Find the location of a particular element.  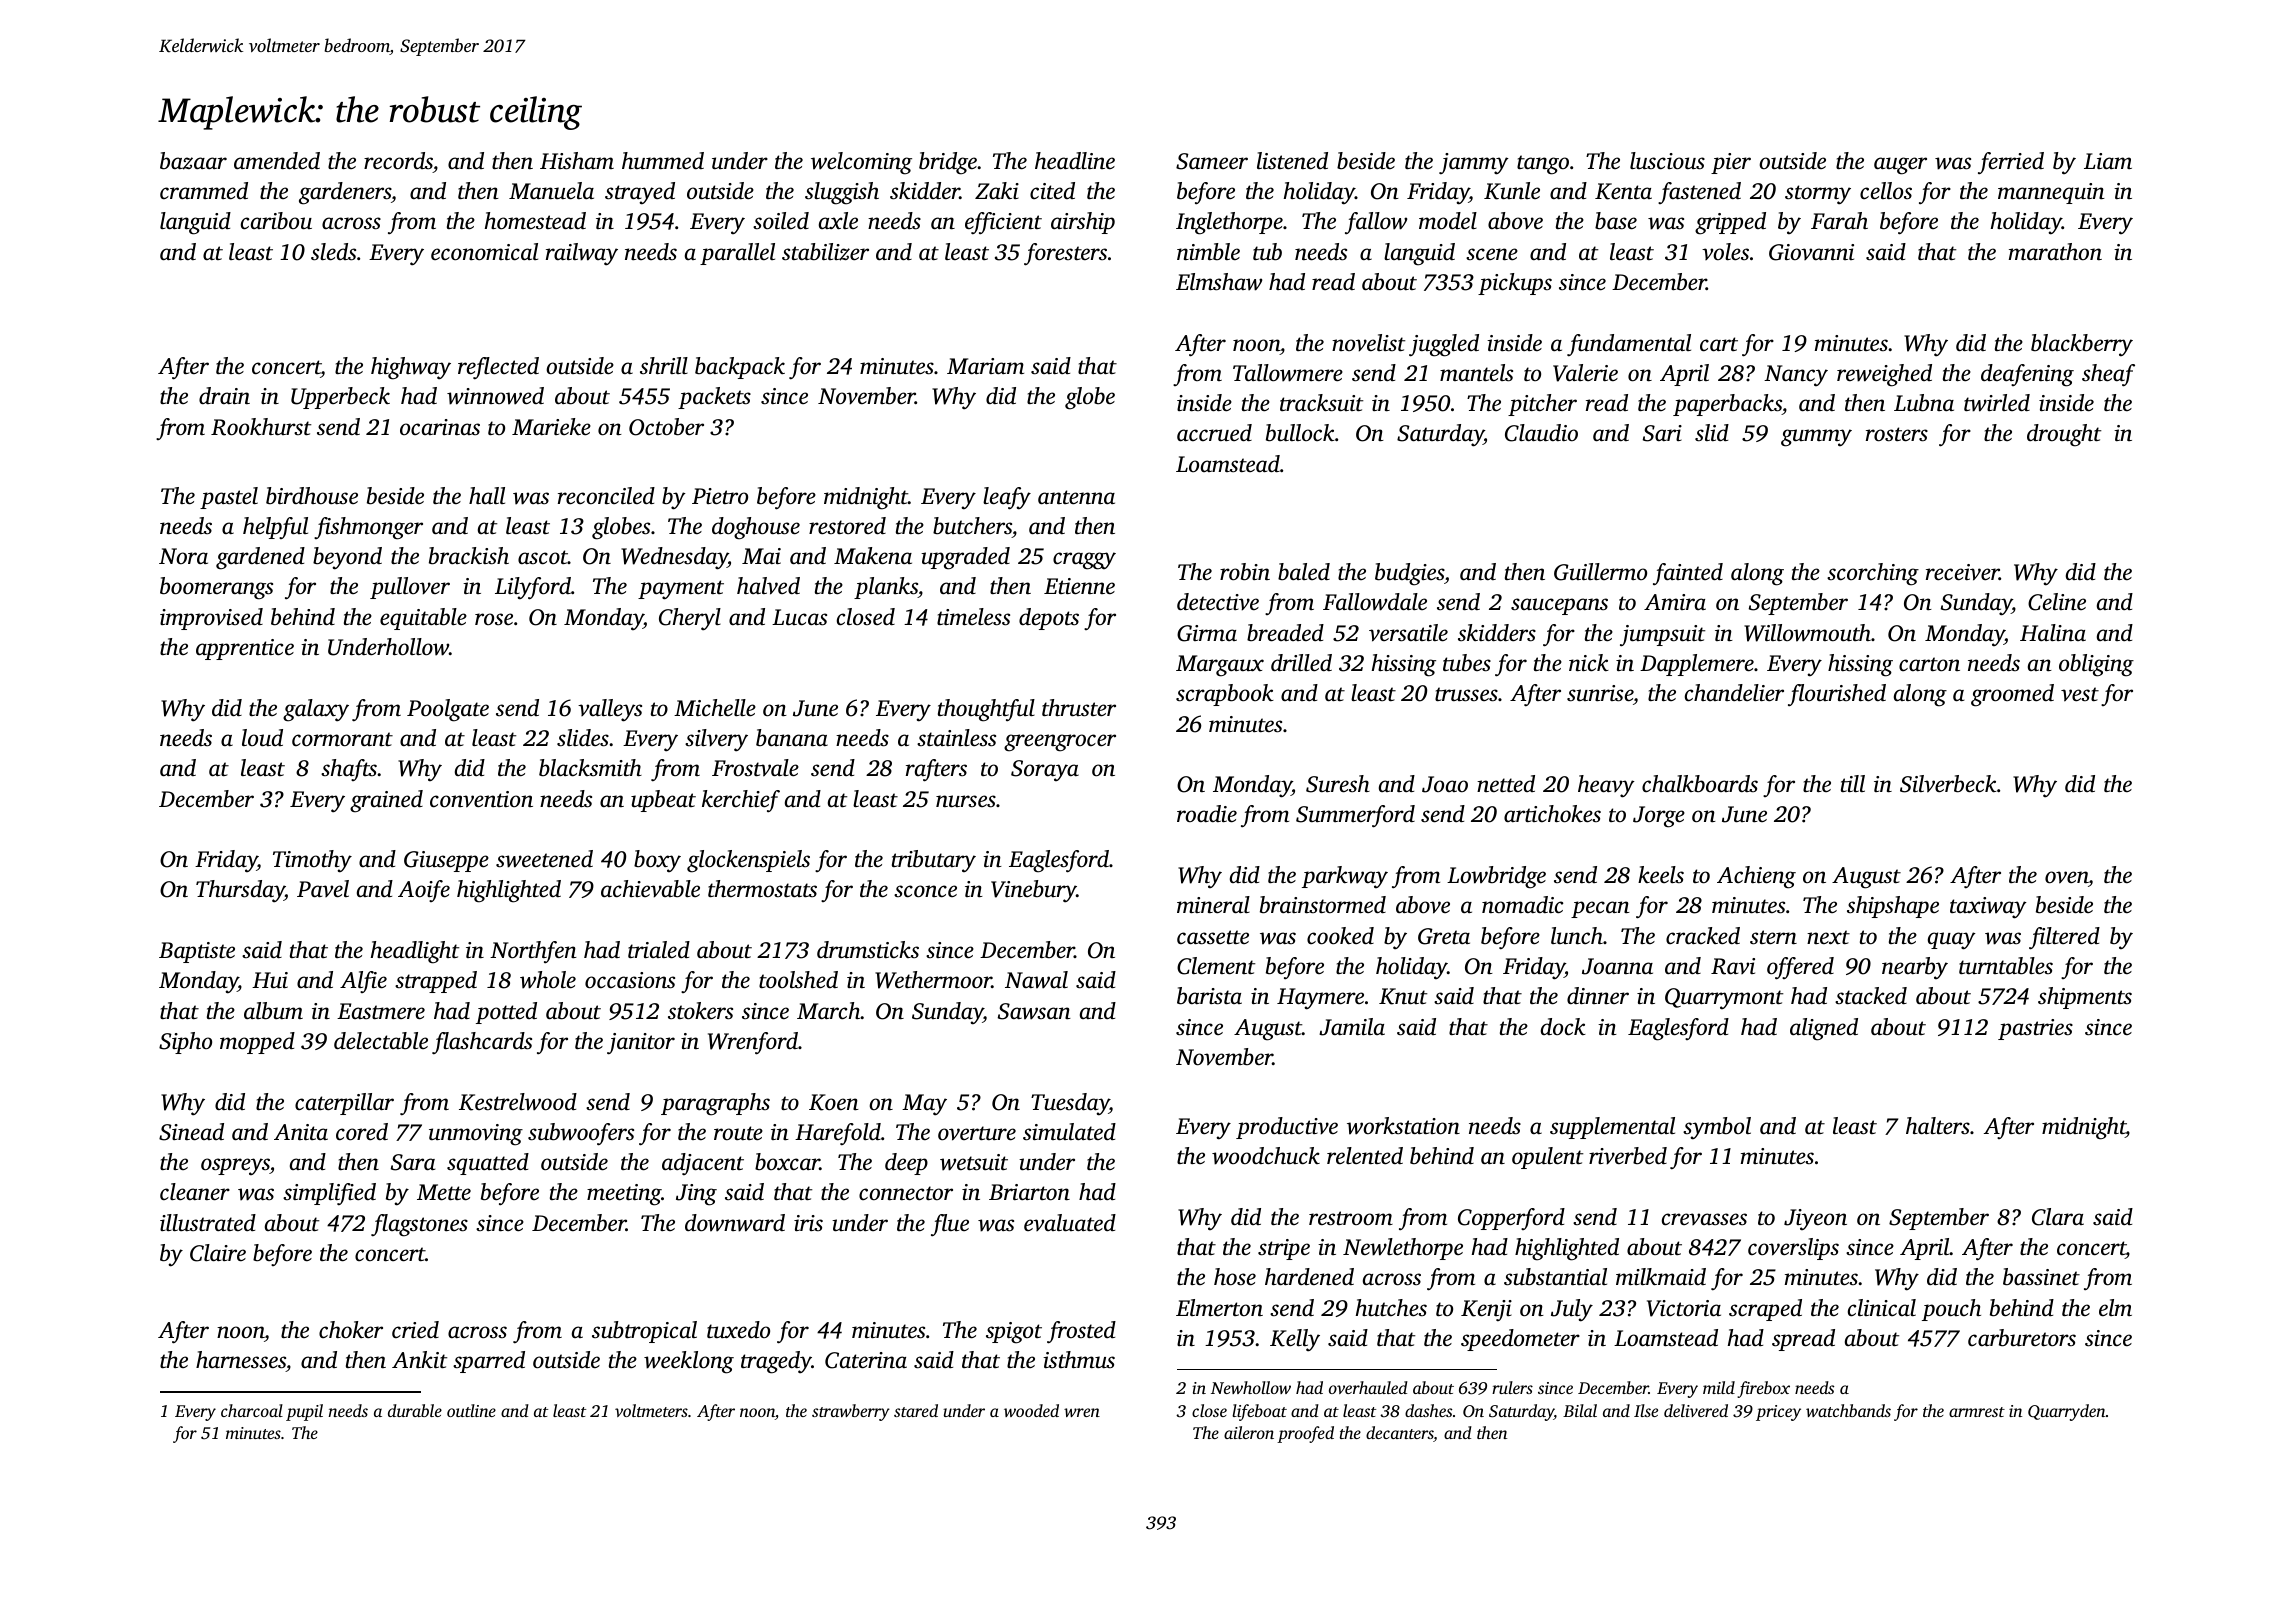

blackberry is located at coordinates (2082, 345).
